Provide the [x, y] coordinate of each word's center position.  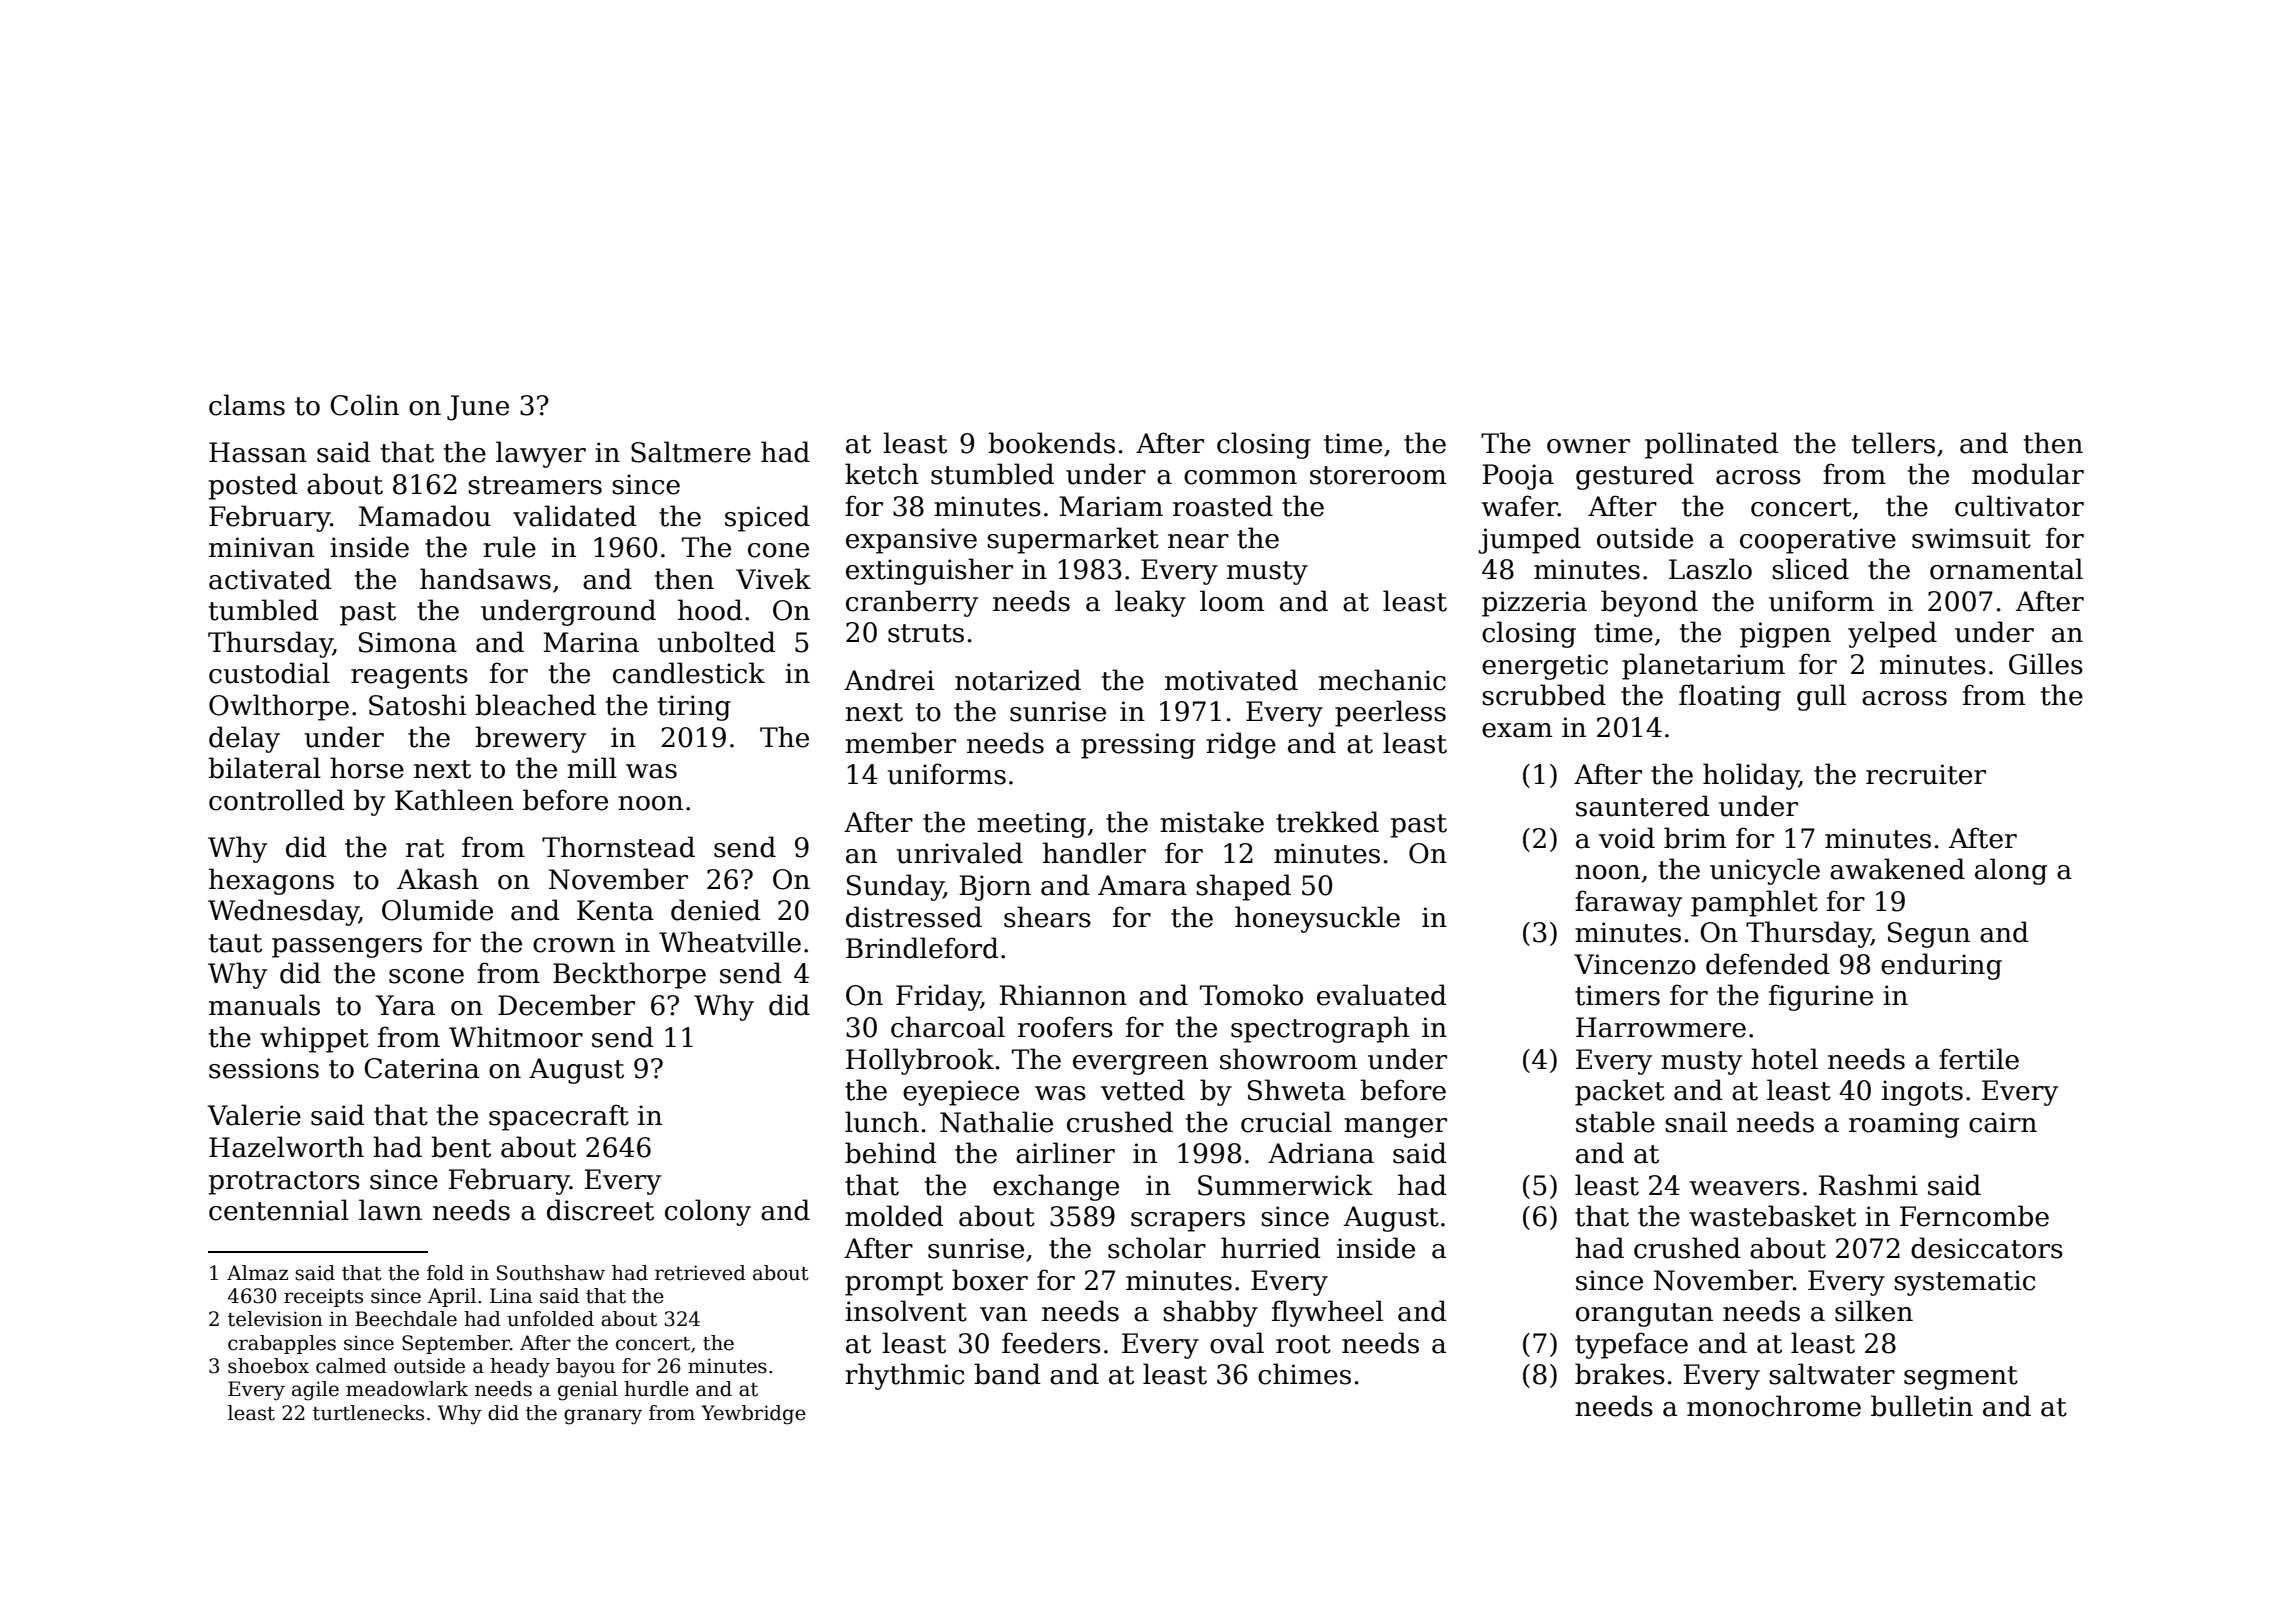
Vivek [773, 579]
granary [603, 1417]
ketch [882, 474]
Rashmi [1868, 1185]
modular [2028, 474]
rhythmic [904, 1376]
